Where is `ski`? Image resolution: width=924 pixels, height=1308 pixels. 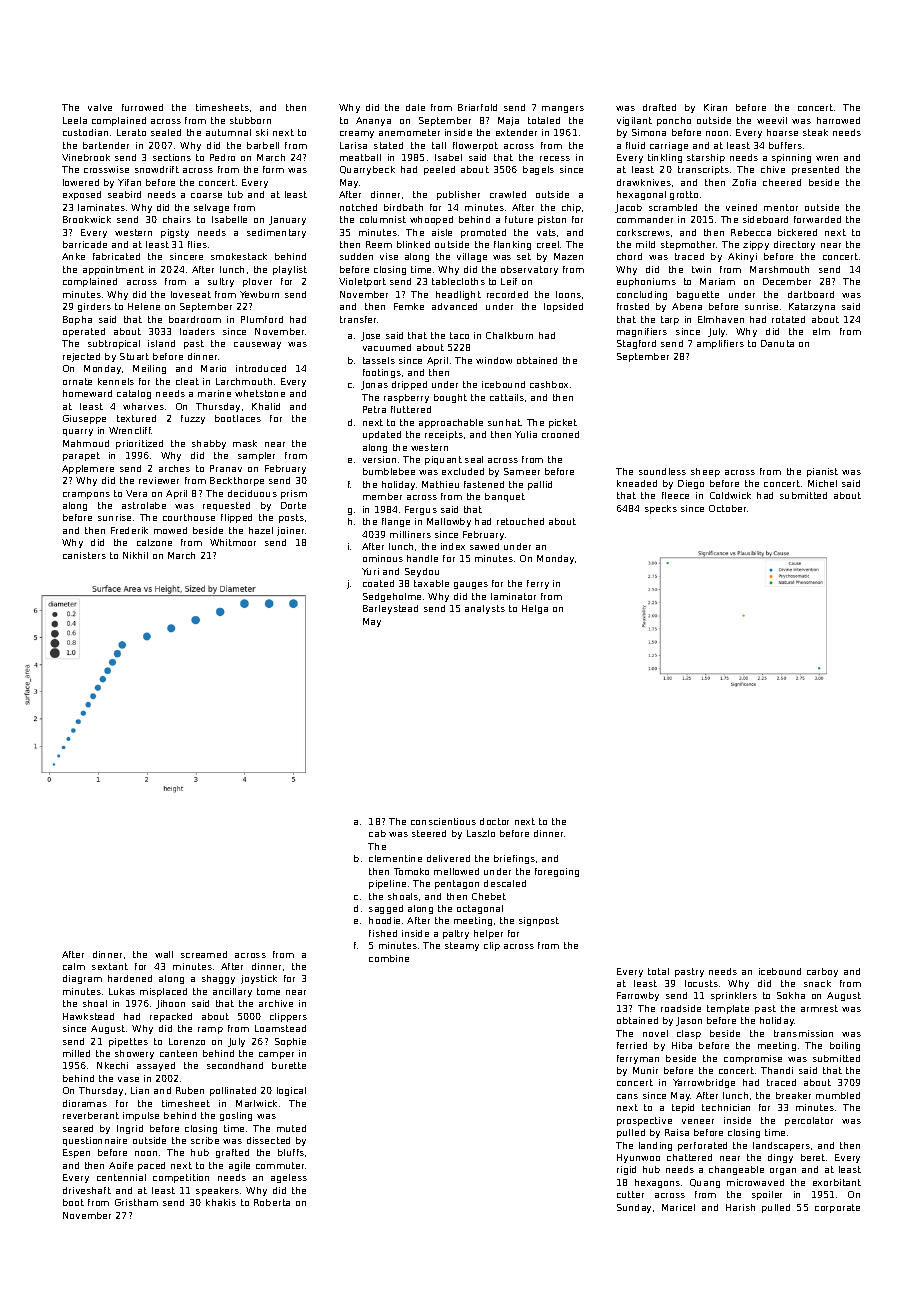
ski is located at coordinates (262, 132).
